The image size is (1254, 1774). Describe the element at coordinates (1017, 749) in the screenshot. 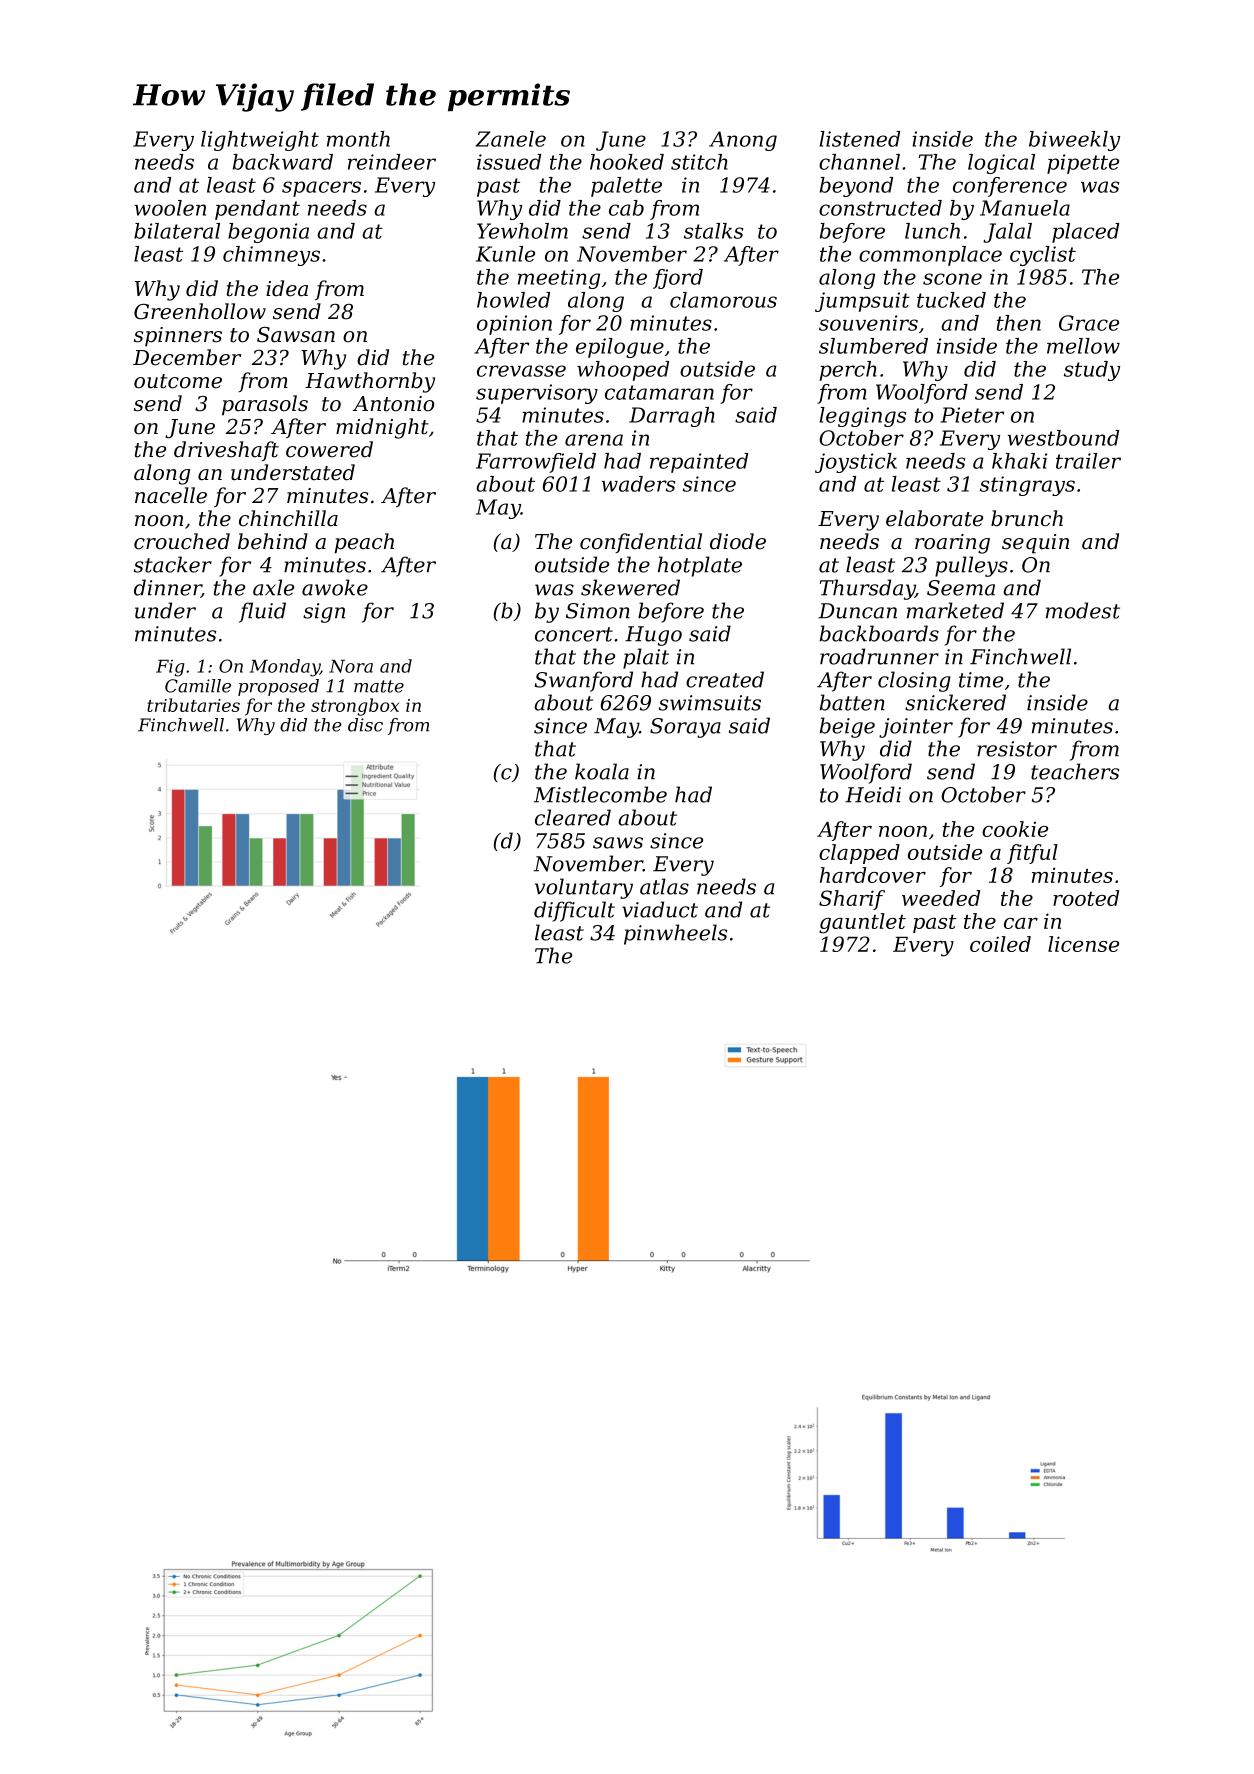

I see `resistor` at that location.
